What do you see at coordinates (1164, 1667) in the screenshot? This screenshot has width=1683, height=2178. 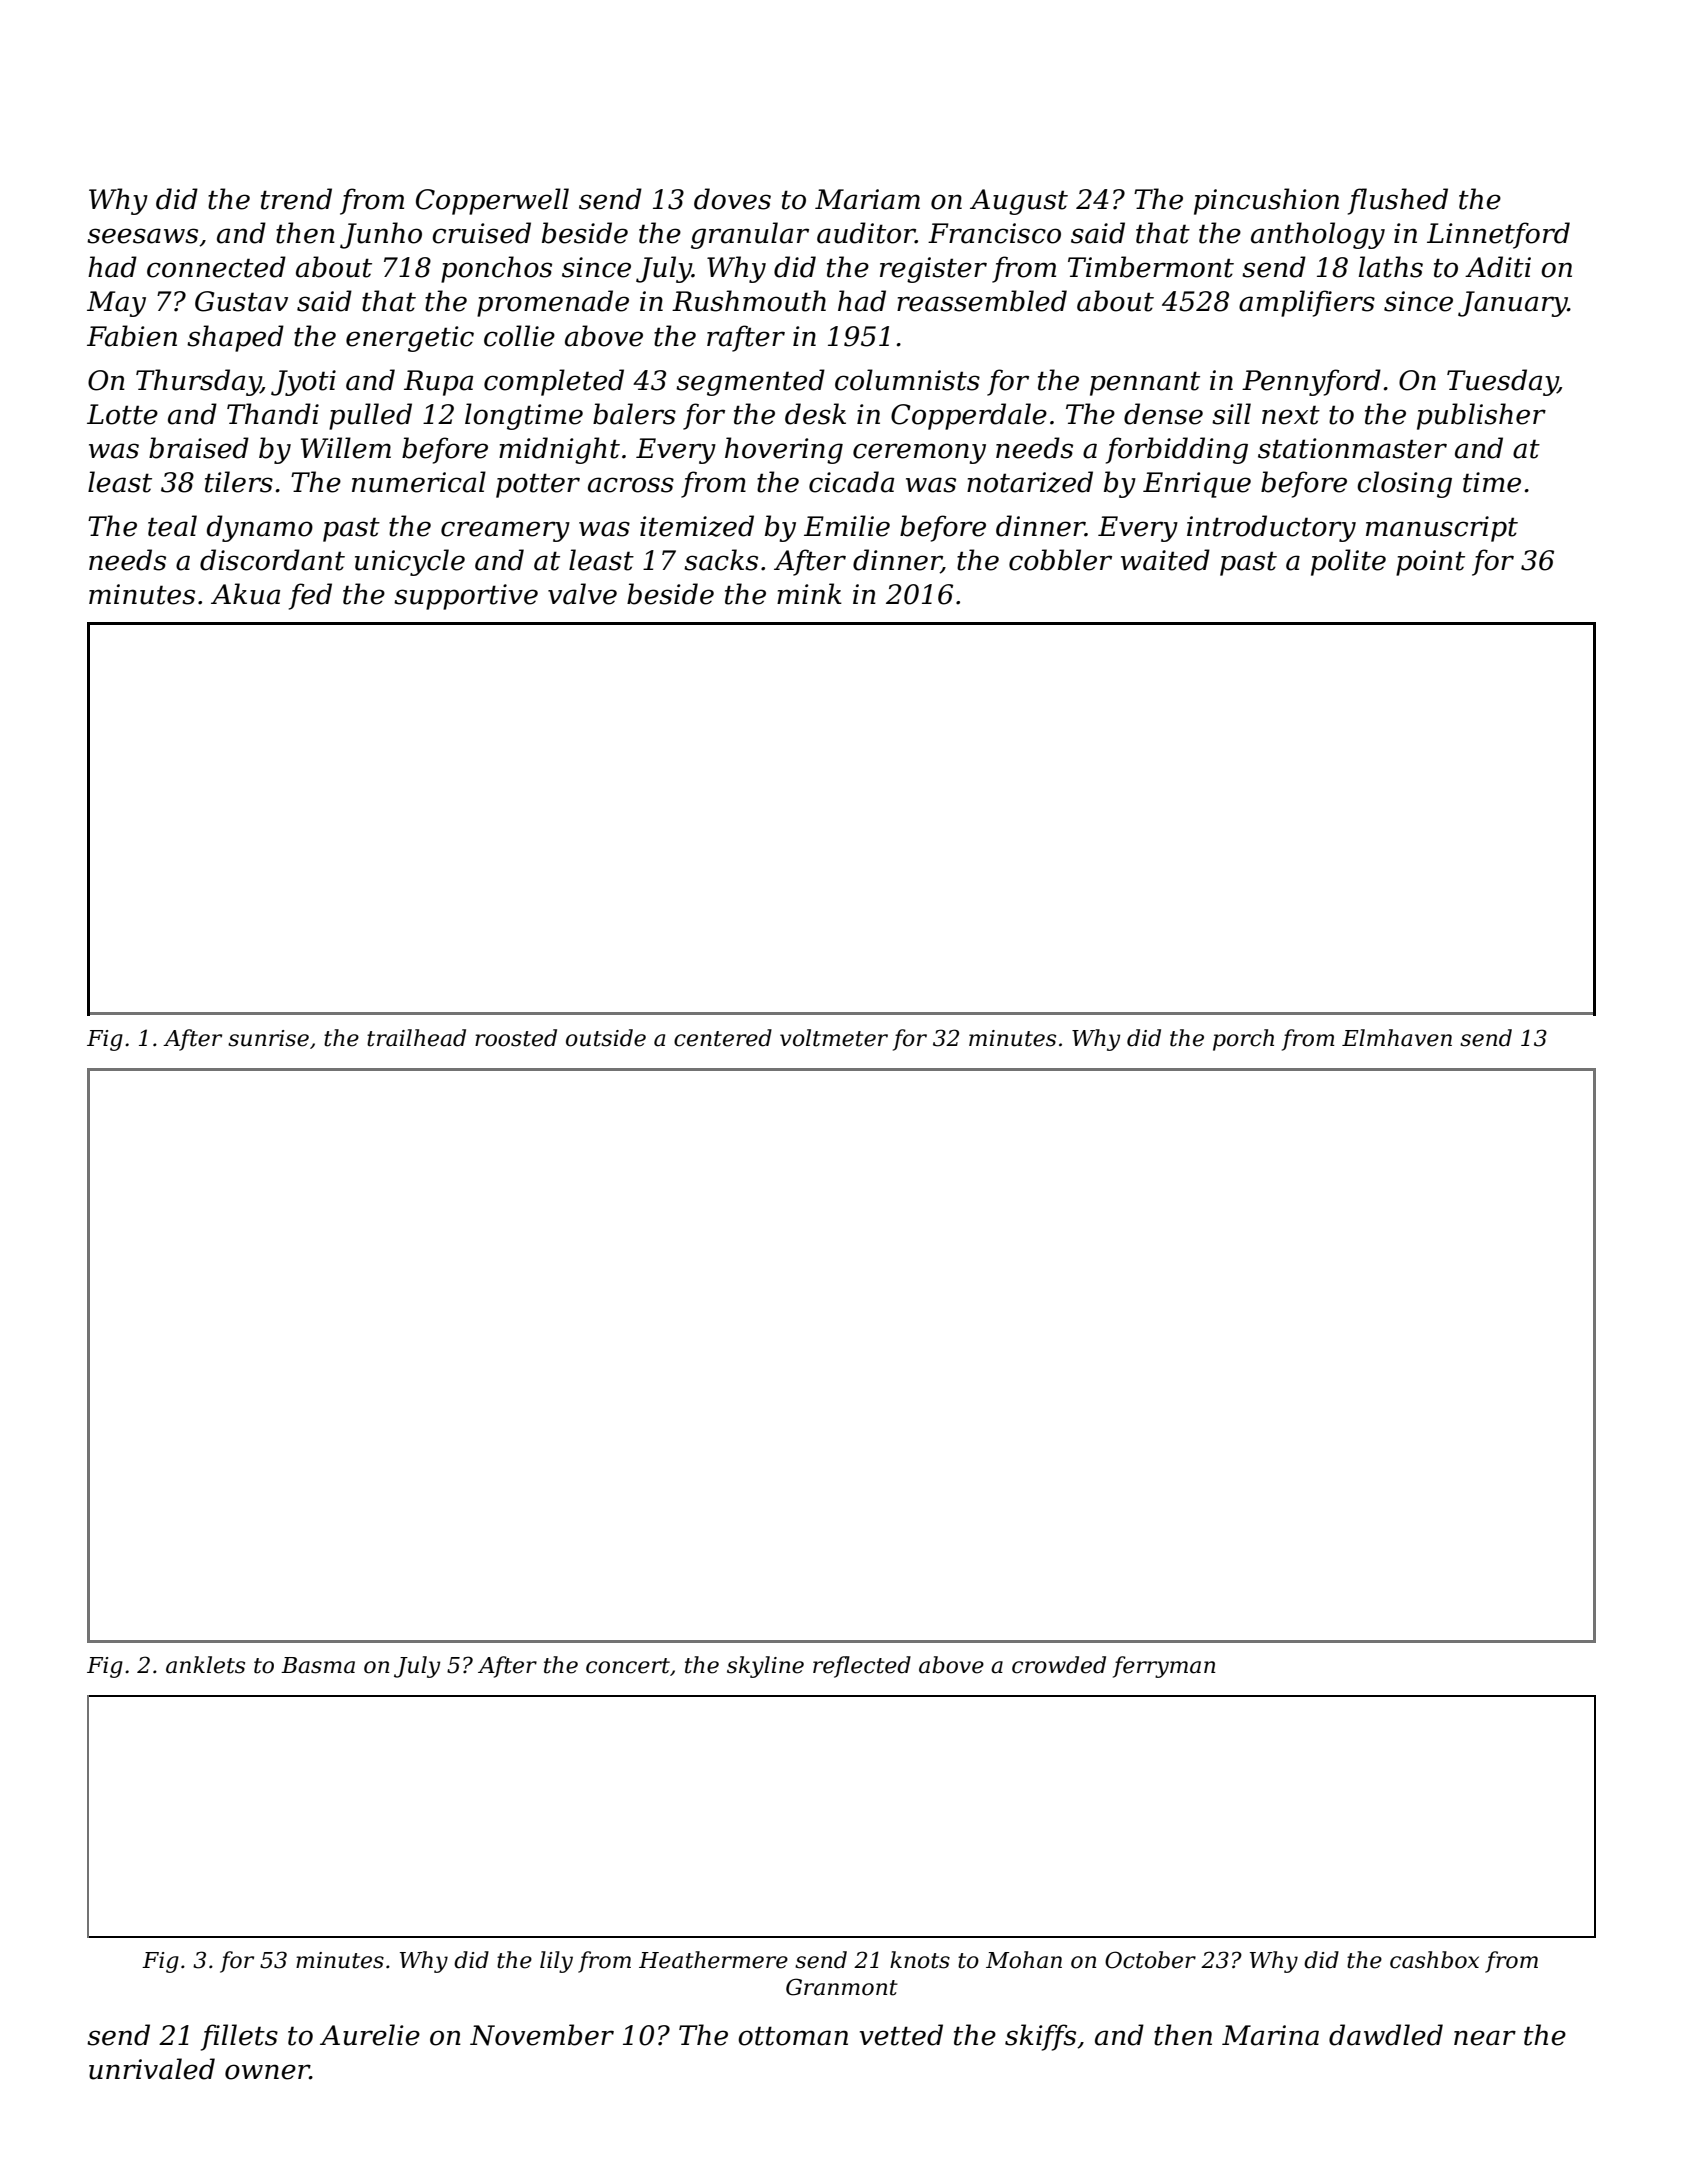 I see `ferryman` at bounding box center [1164, 1667].
